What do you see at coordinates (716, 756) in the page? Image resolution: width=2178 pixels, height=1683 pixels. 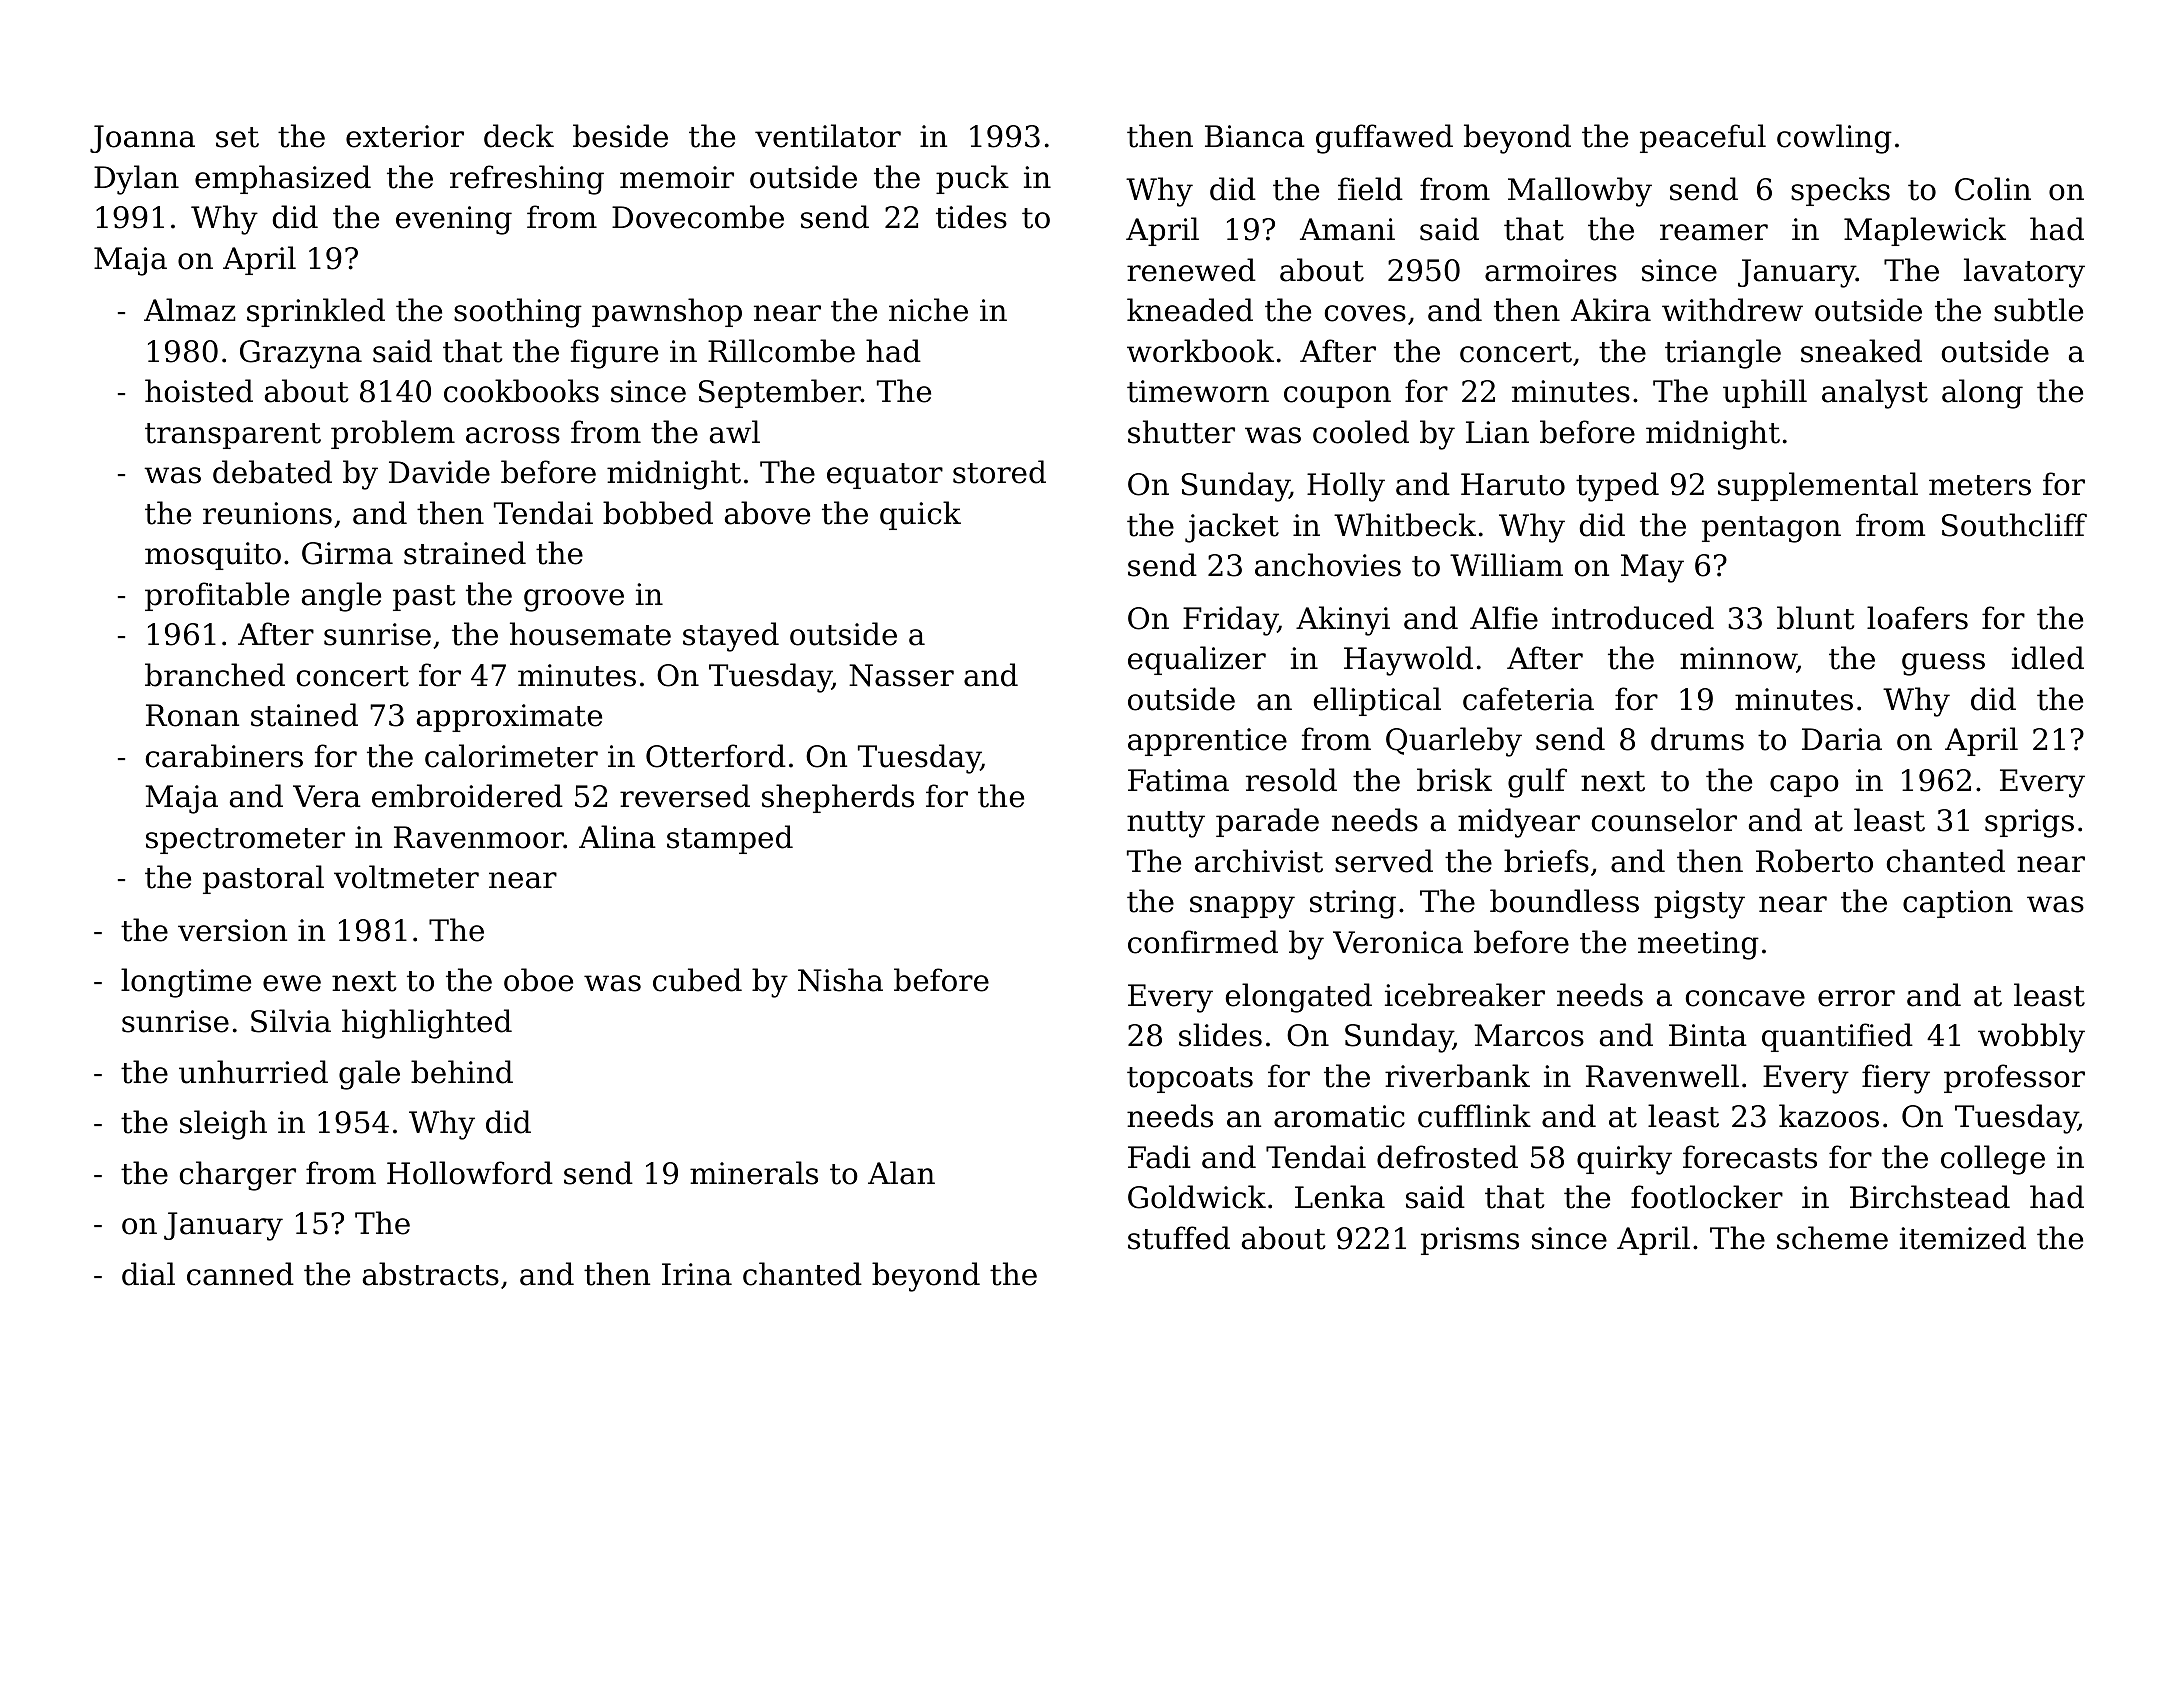 I see `Otterford` at bounding box center [716, 756].
